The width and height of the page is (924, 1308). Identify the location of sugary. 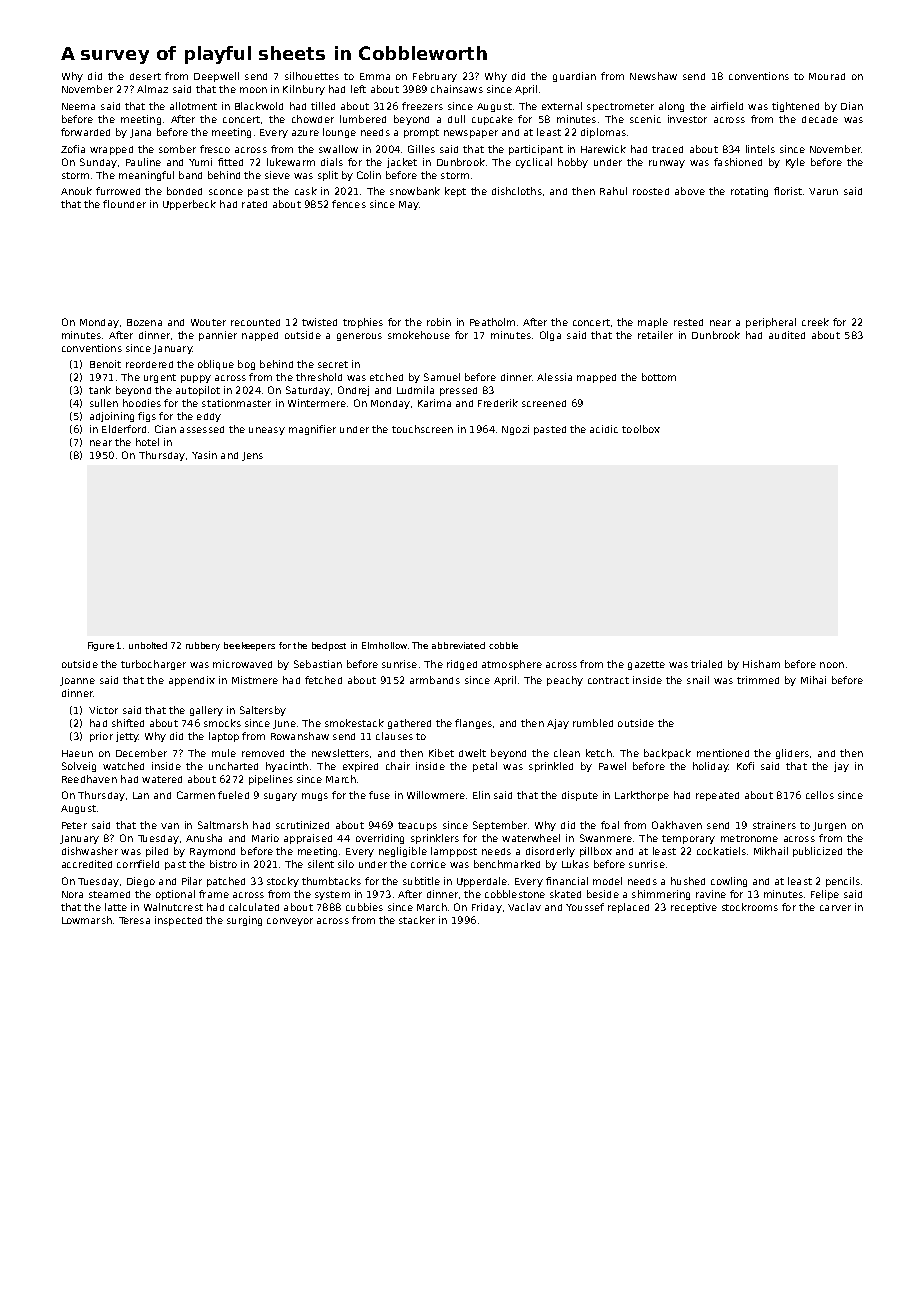
(280, 797).
